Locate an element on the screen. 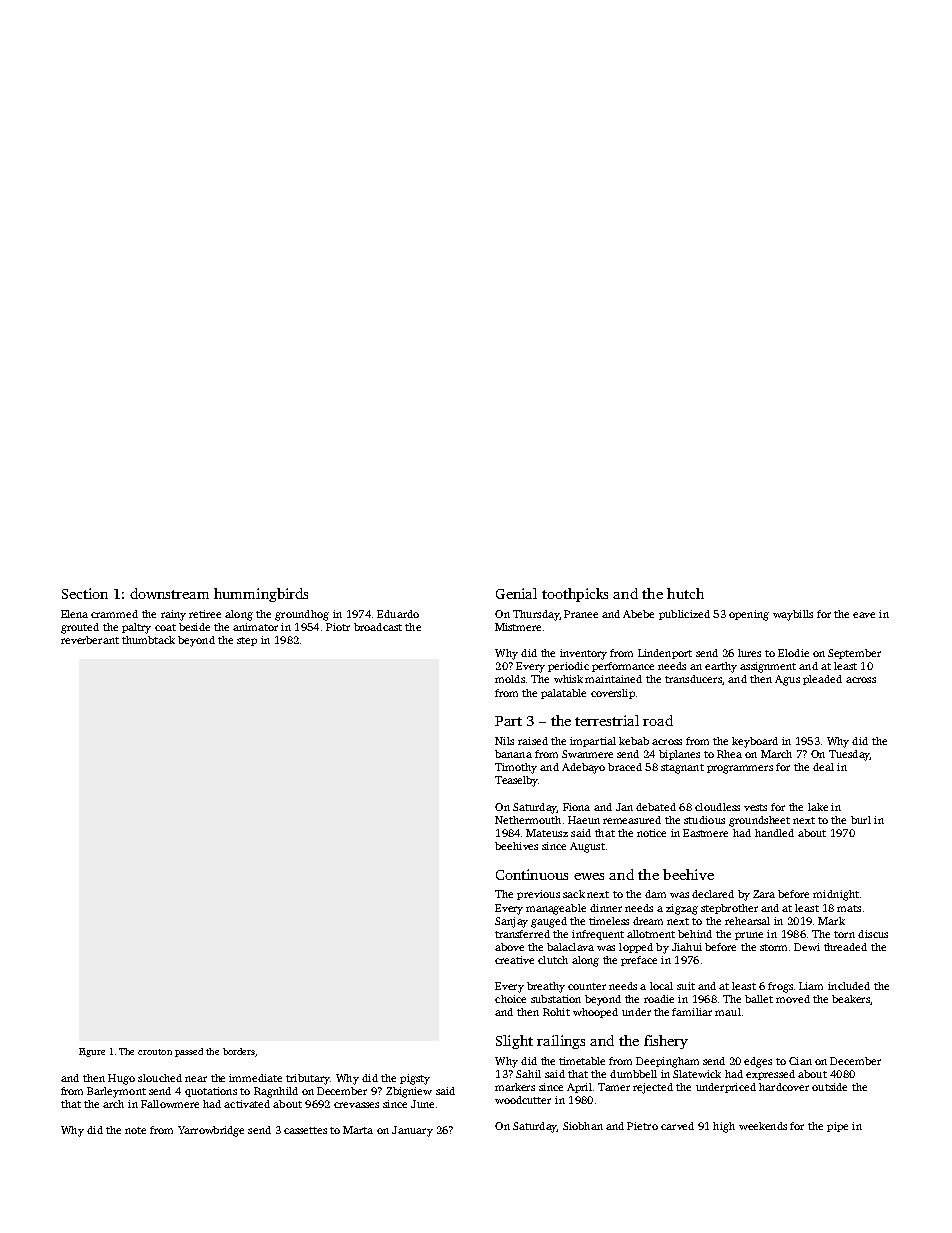 This screenshot has height=1233, width=952. preface is located at coordinates (639, 961).
